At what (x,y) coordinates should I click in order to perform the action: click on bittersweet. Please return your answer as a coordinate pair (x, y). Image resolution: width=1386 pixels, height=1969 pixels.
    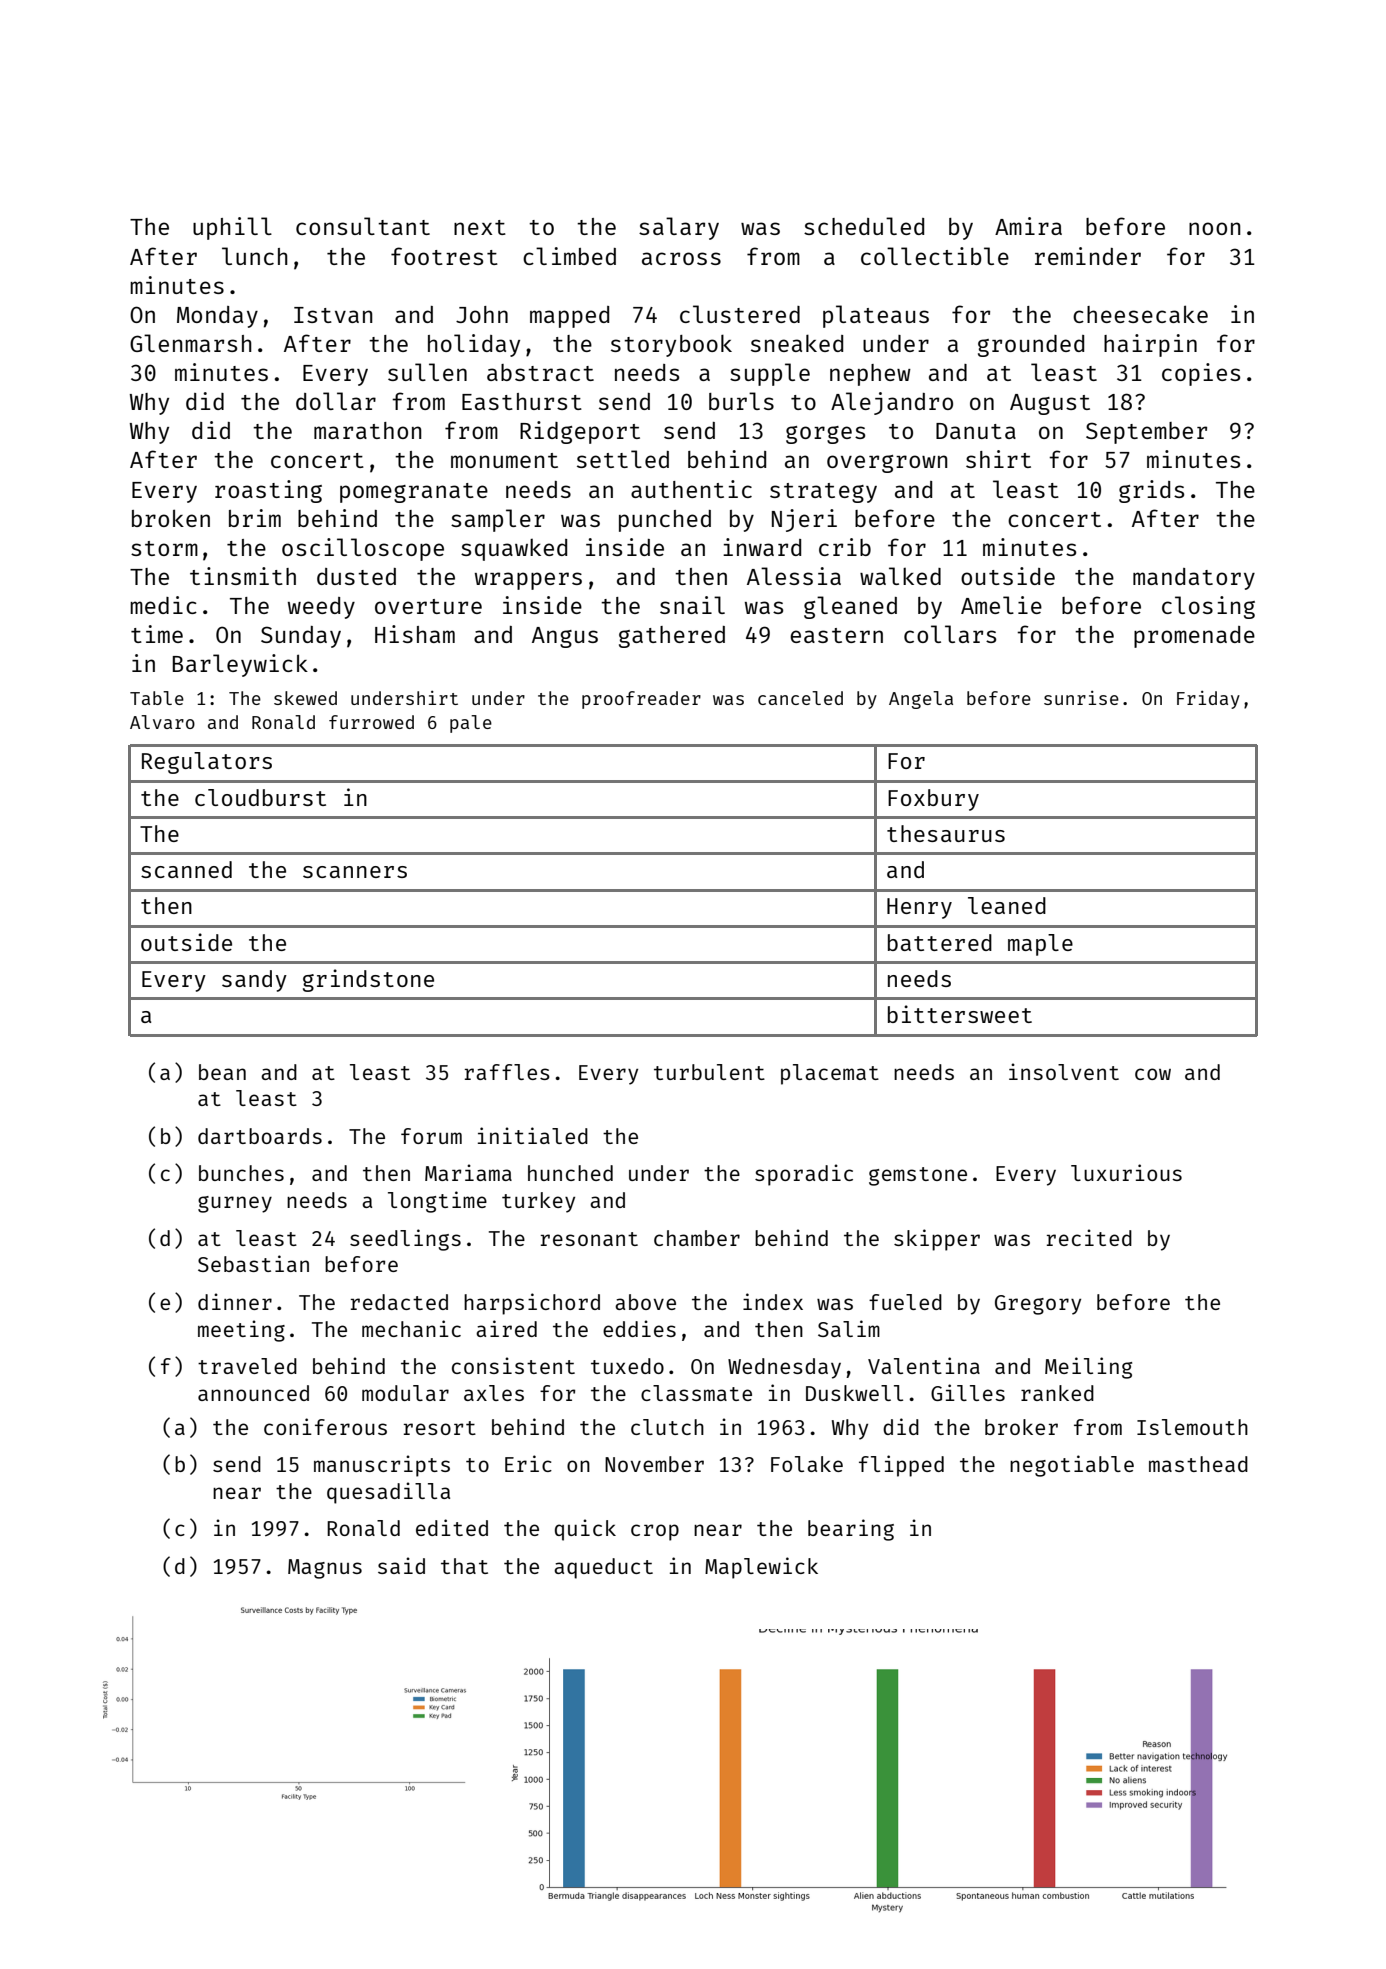
    Looking at the image, I should click on (960, 1014).
